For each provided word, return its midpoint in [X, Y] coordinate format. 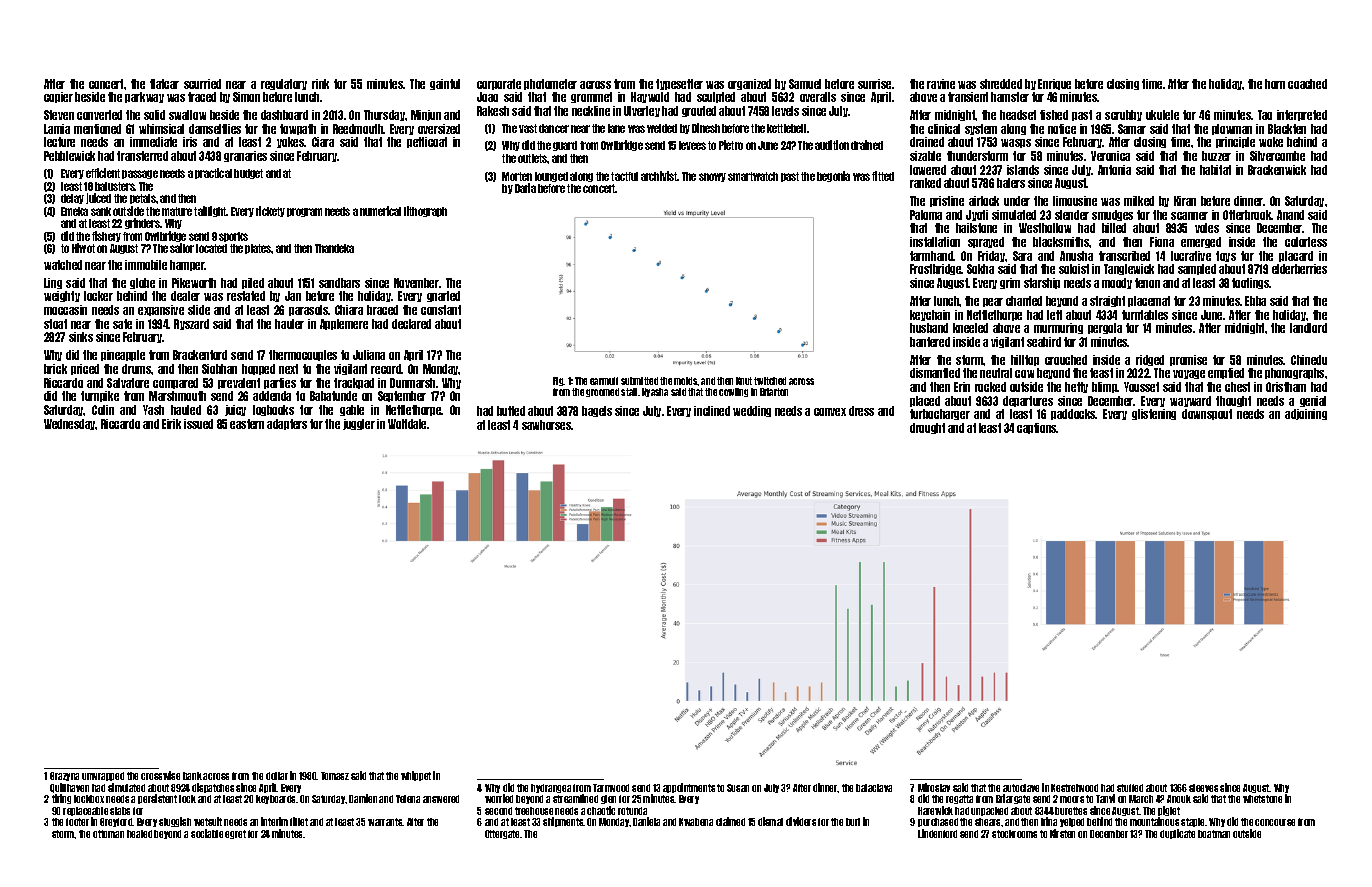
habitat [1215, 170]
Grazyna [64, 776]
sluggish [175, 822]
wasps [1016, 143]
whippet [416, 776]
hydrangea [551, 788]
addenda [272, 396]
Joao [487, 97]
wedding [752, 411]
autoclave [1021, 788]
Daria [525, 188]
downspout [1207, 414]
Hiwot [83, 248]
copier [58, 97]
